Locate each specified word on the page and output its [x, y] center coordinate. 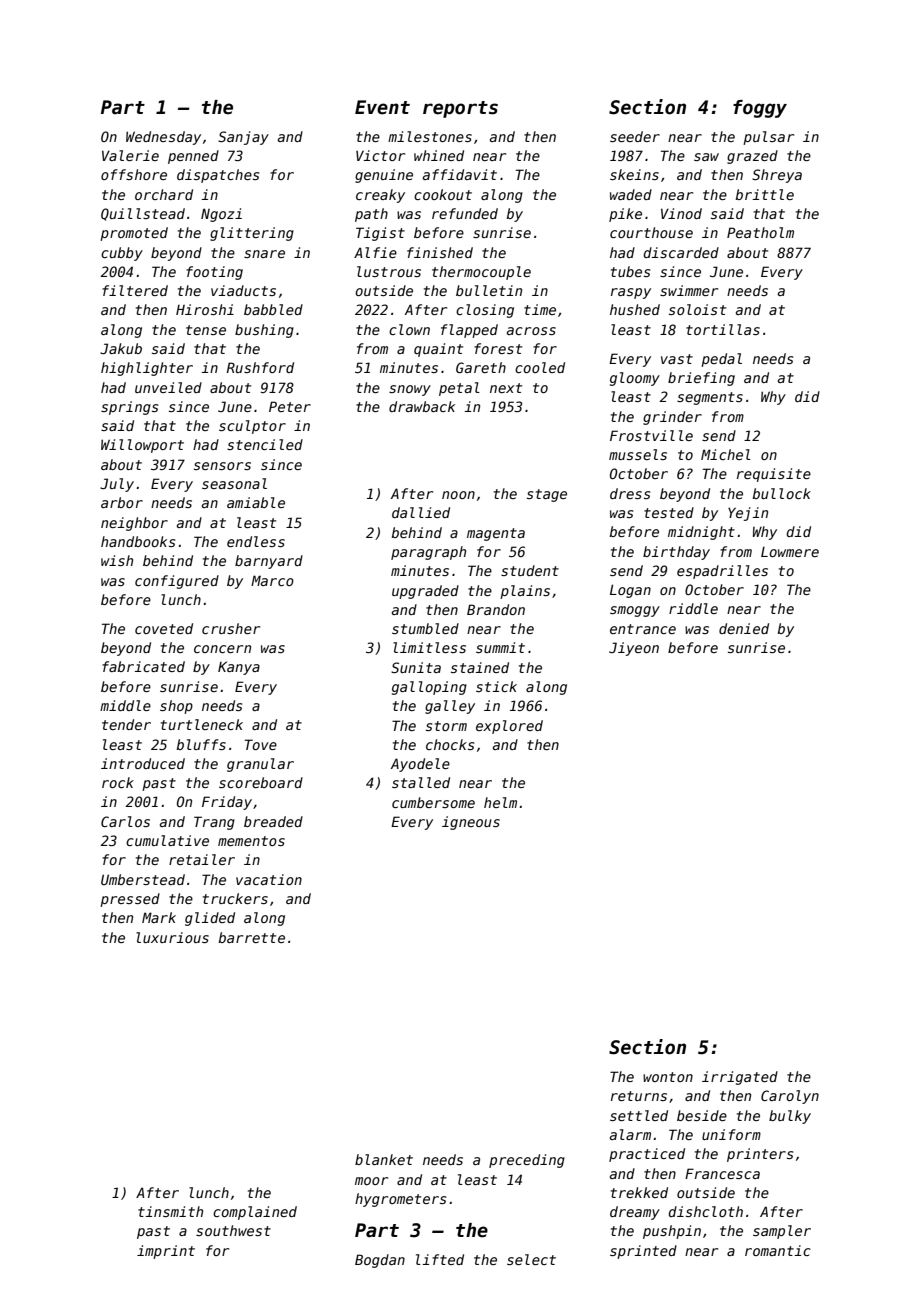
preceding [527, 1161]
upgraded [425, 592]
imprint [166, 1252]
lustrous [389, 271]
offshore [134, 174]
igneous [471, 823]
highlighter [147, 369]
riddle [693, 608]
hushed [635, 309]
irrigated [740, 1078]
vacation [269, 879]
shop [176, 707]
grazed [752, 157]
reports [460, 109]
